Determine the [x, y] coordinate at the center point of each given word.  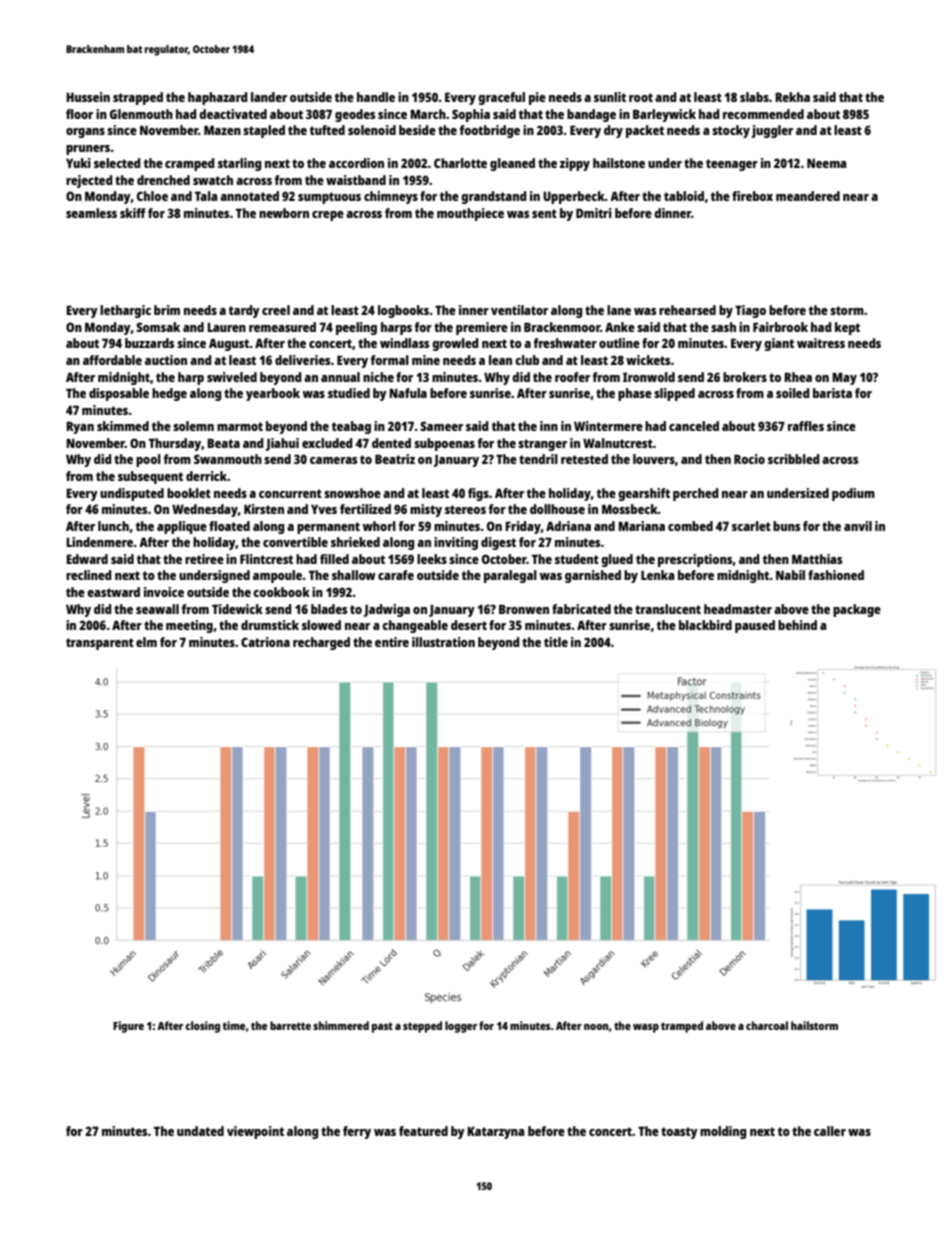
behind [797, 625]
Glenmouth [141, 114]
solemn [193, 426]
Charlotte [460, 163]
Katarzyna [495, 1132]
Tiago [750, 311]
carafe [396, 575]
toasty [679, 1133]
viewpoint [255, 1132]
